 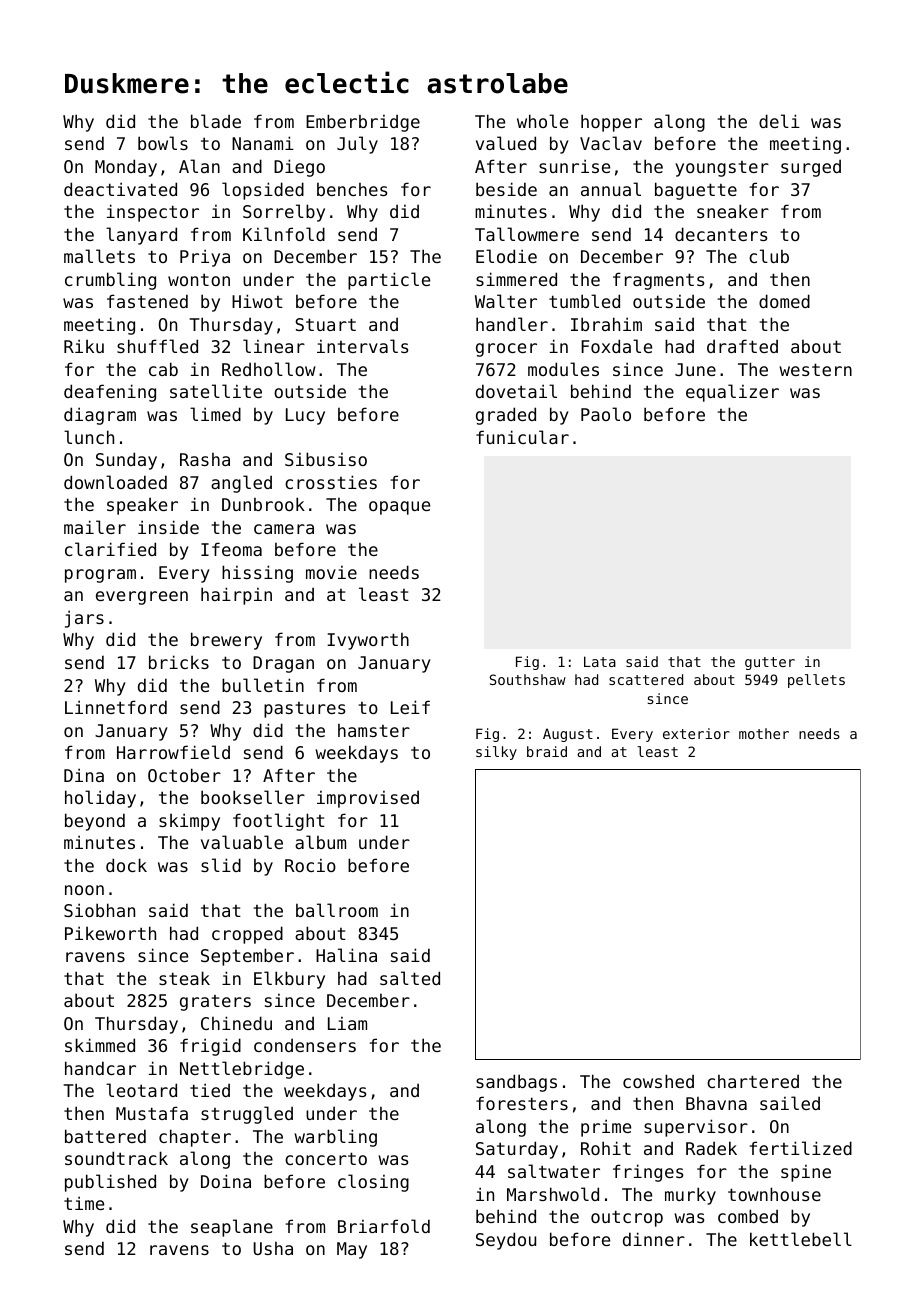 I want to click on August, so click(x=568, y=735).
